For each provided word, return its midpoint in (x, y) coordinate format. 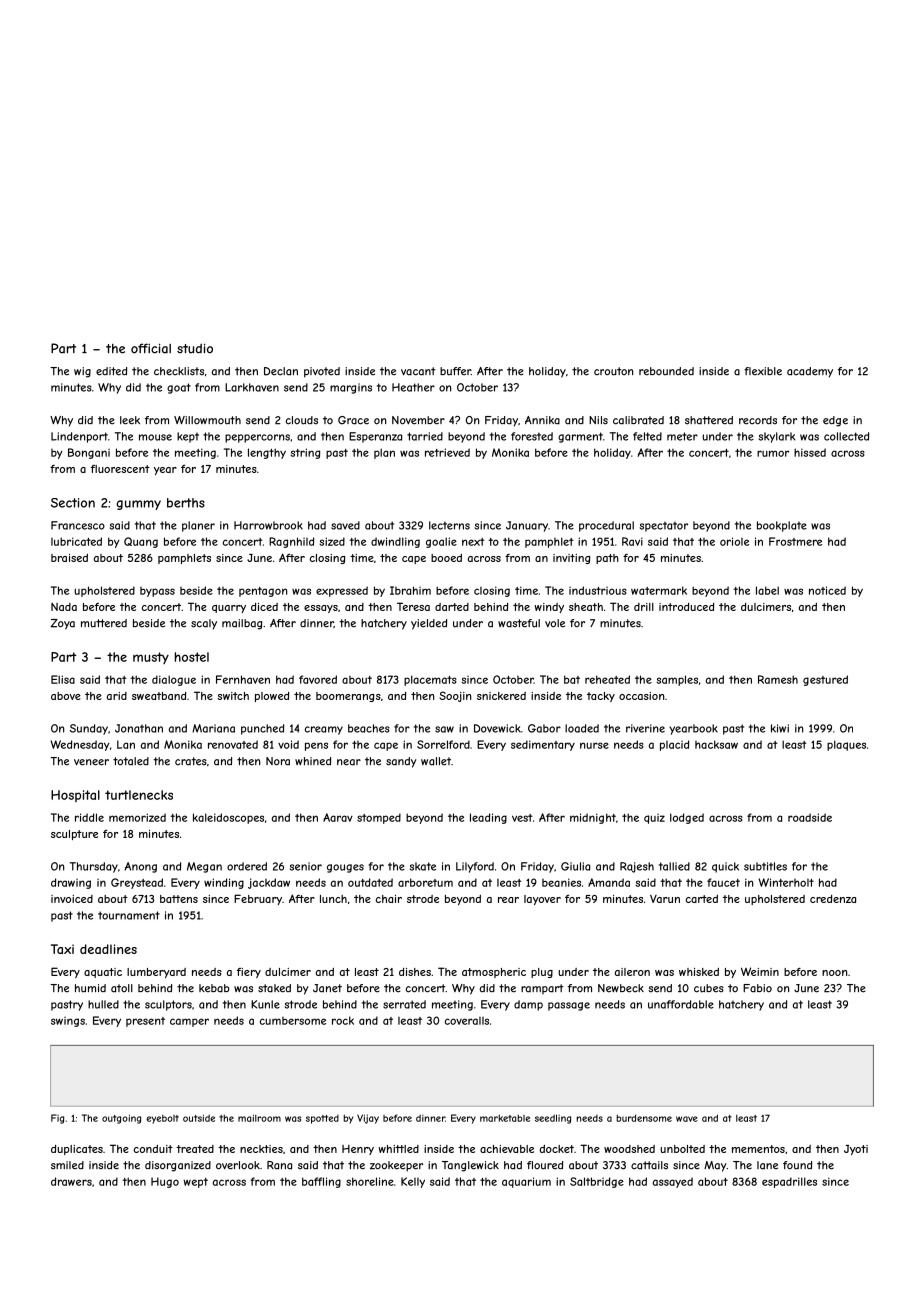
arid (117, 696)
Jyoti (856, 1150)
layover (542, 900)
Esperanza (375, 437)
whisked (699, 972)
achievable (507, 1149)
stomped (379, 818)
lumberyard (156, 973)
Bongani (89, 453)
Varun (665, 899)
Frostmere (795, 541)
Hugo (165, 1182)
